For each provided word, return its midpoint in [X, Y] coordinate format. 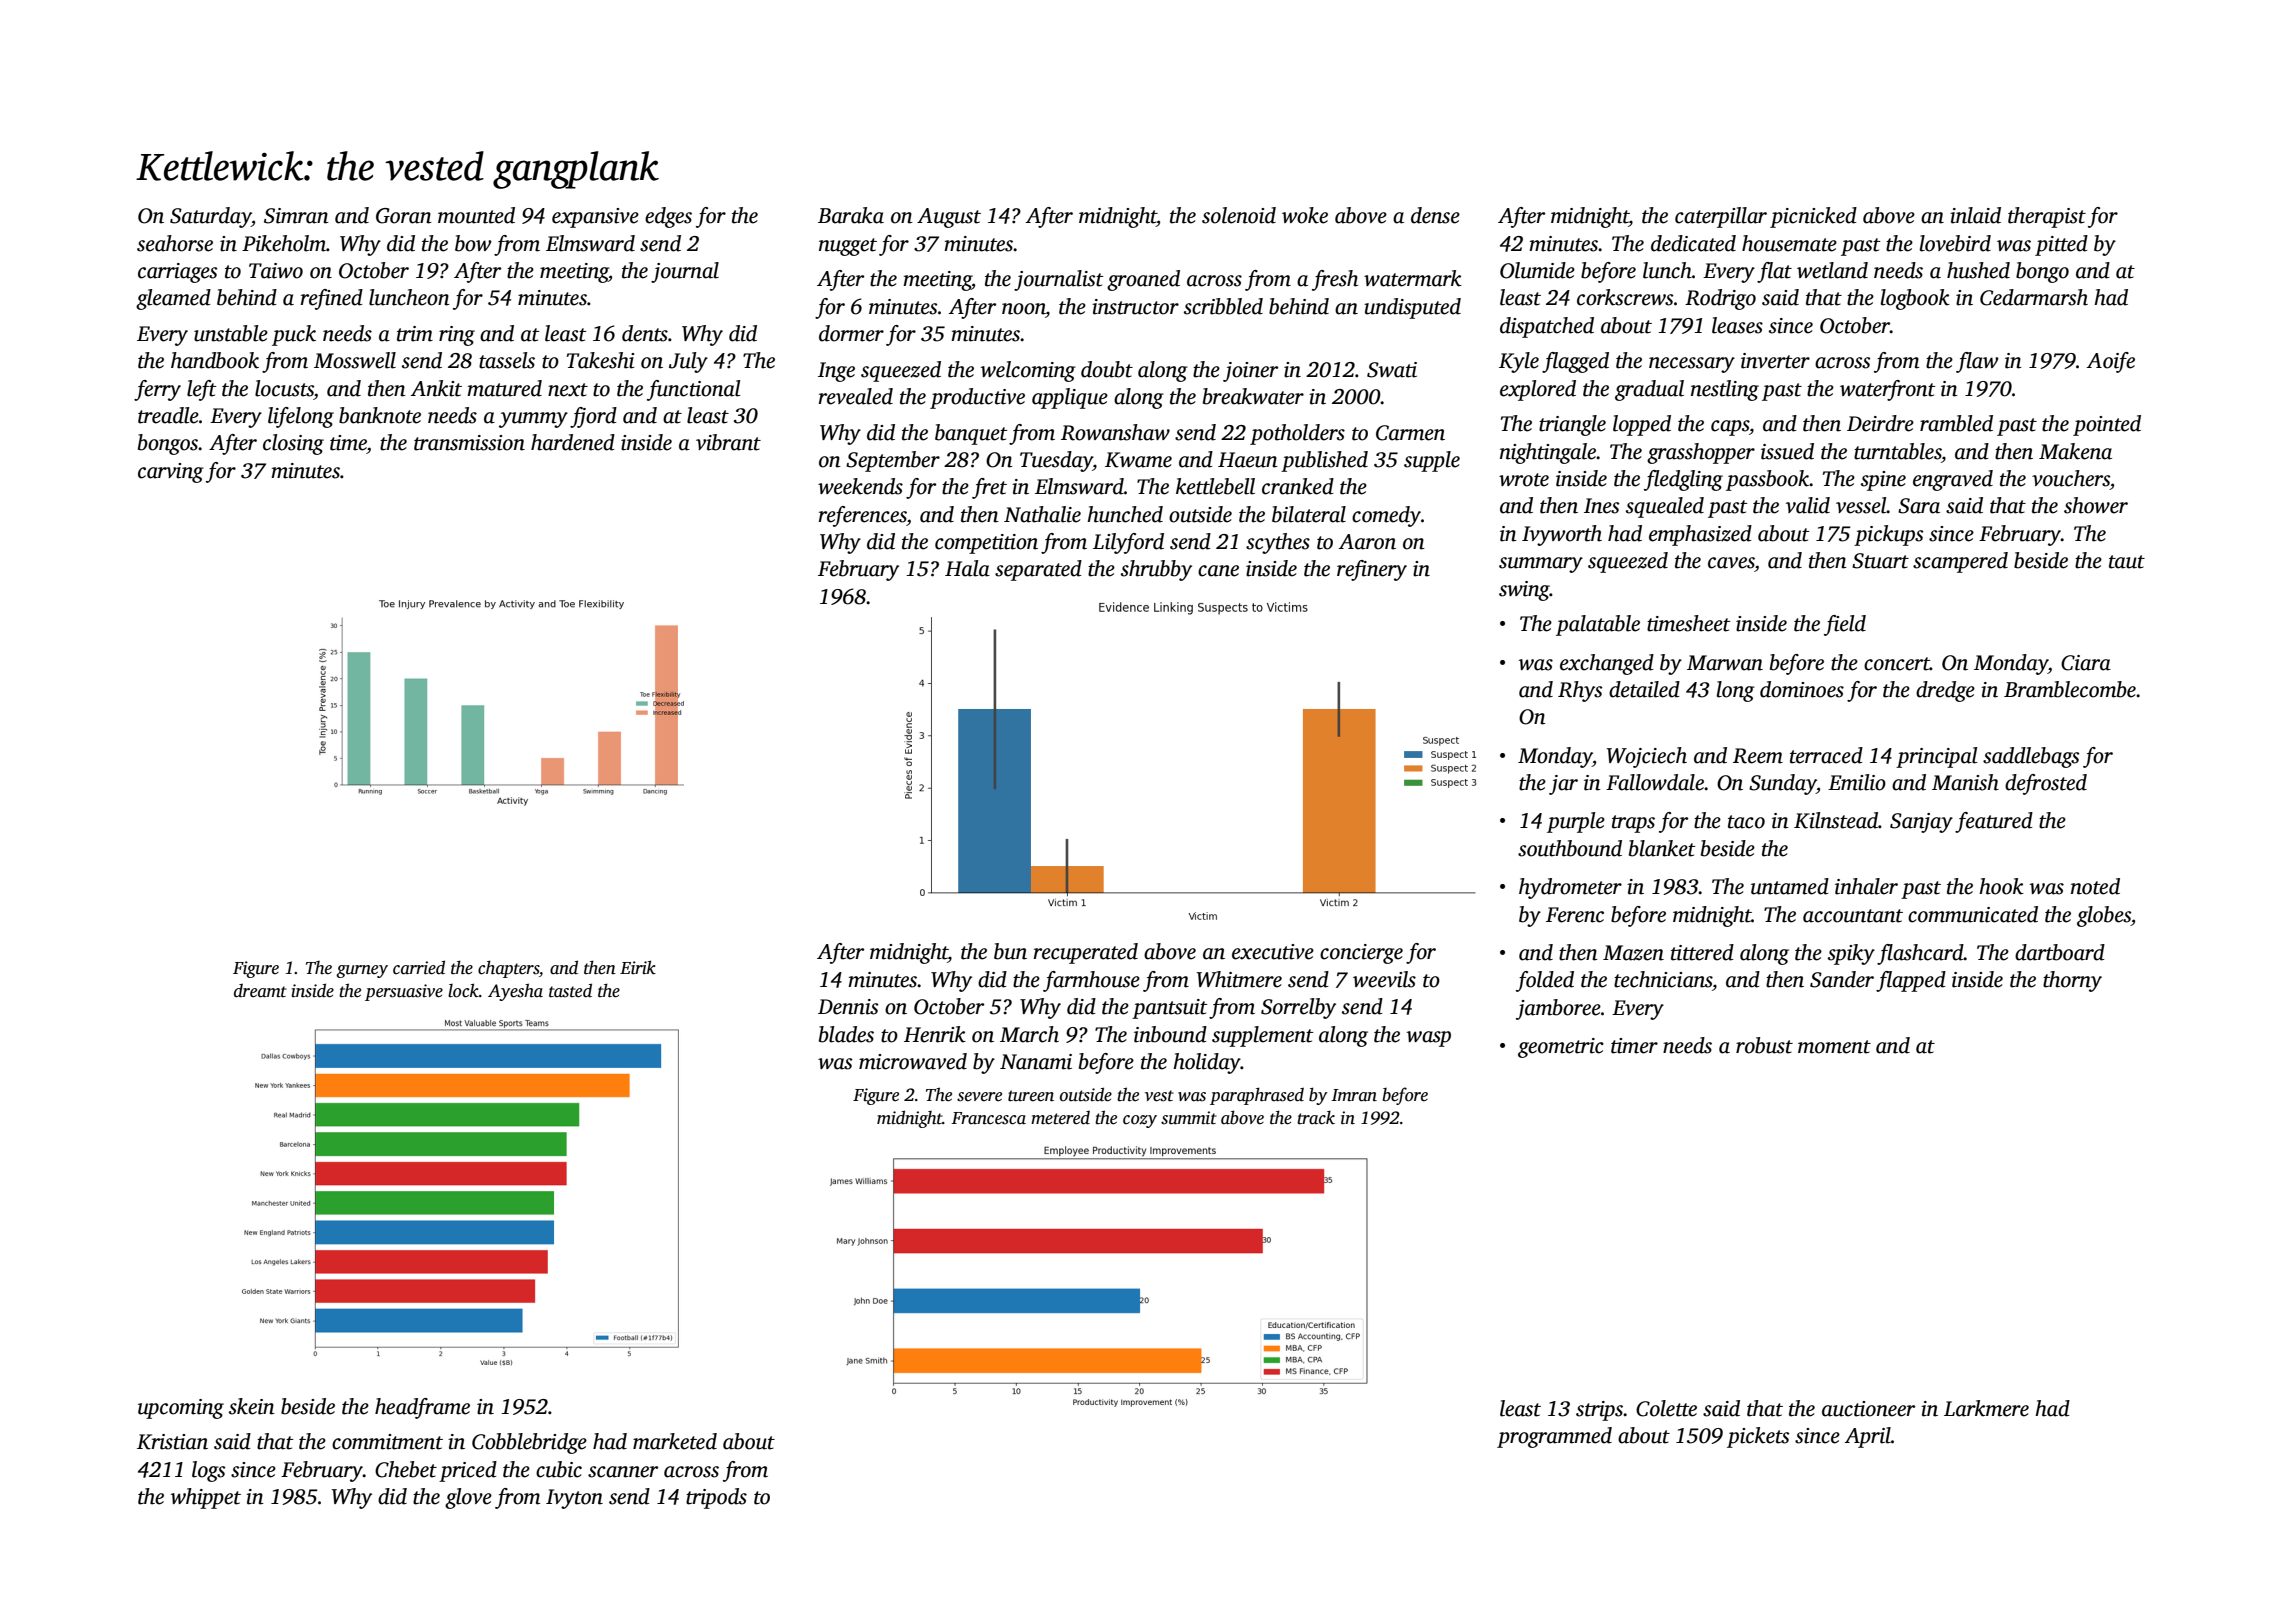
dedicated [1693, 243]
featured [1994, 822]
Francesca [988, 1118]
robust [1764, 1045]
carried [419, 967]
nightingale [1548, 453]
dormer [851, 333]
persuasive [404, 992]
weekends [860, 486]
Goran [404, 216]
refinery [1372, 570]
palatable [1598, 625]
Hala [967, 568]
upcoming [181, 1409]
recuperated [1085, 953]
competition [986, 544]
